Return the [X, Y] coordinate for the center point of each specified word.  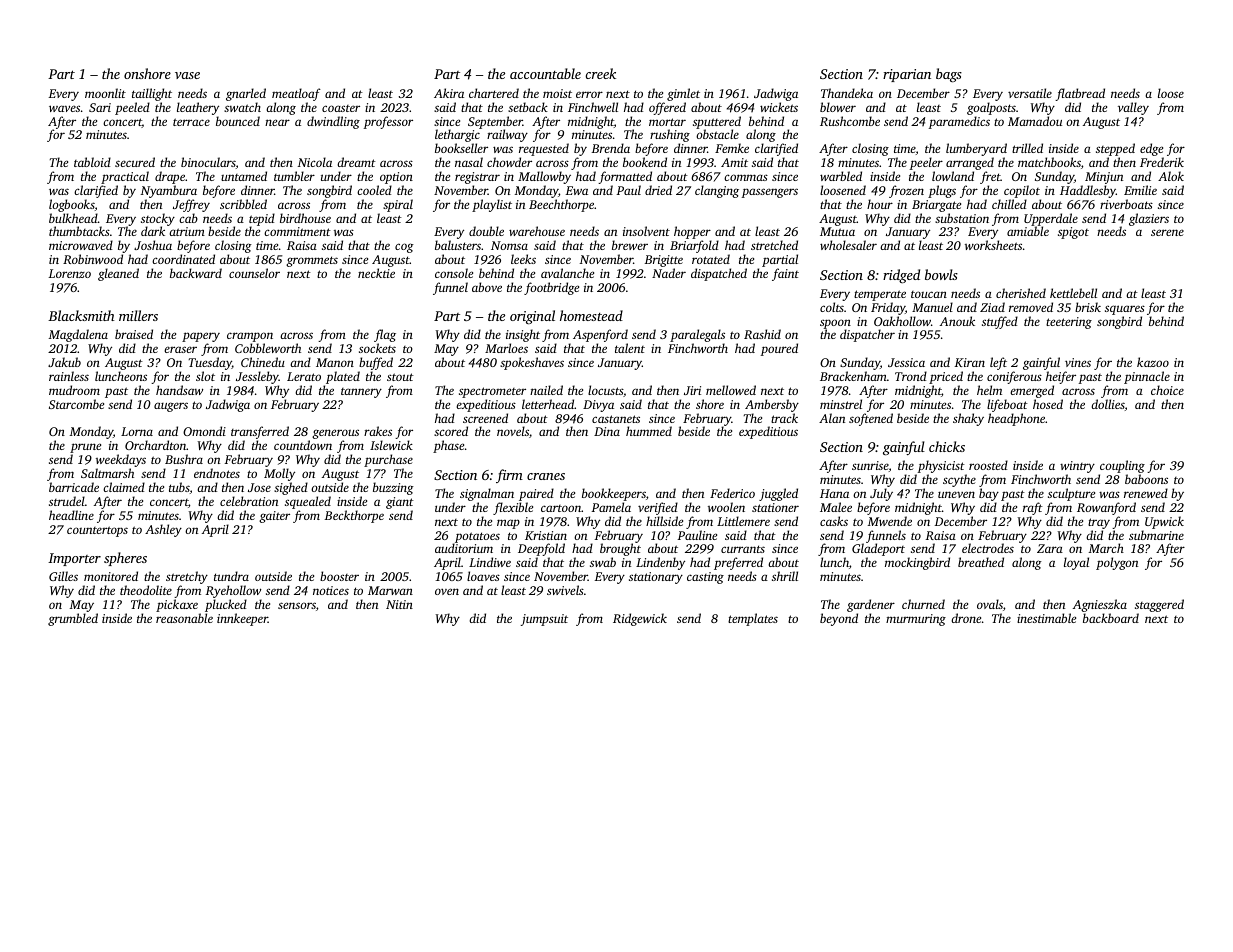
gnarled [246, 94]
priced [946, 377]
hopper [692, 232]
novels [513, 431]
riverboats [1126, 204]
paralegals [697, 336]
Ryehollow [233, 591]
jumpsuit [544, 620]
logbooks [72, 205]
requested [544, 150]
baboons [1146, 479]
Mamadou [1035, 121]
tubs [179, 487]
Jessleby [257, 377]
